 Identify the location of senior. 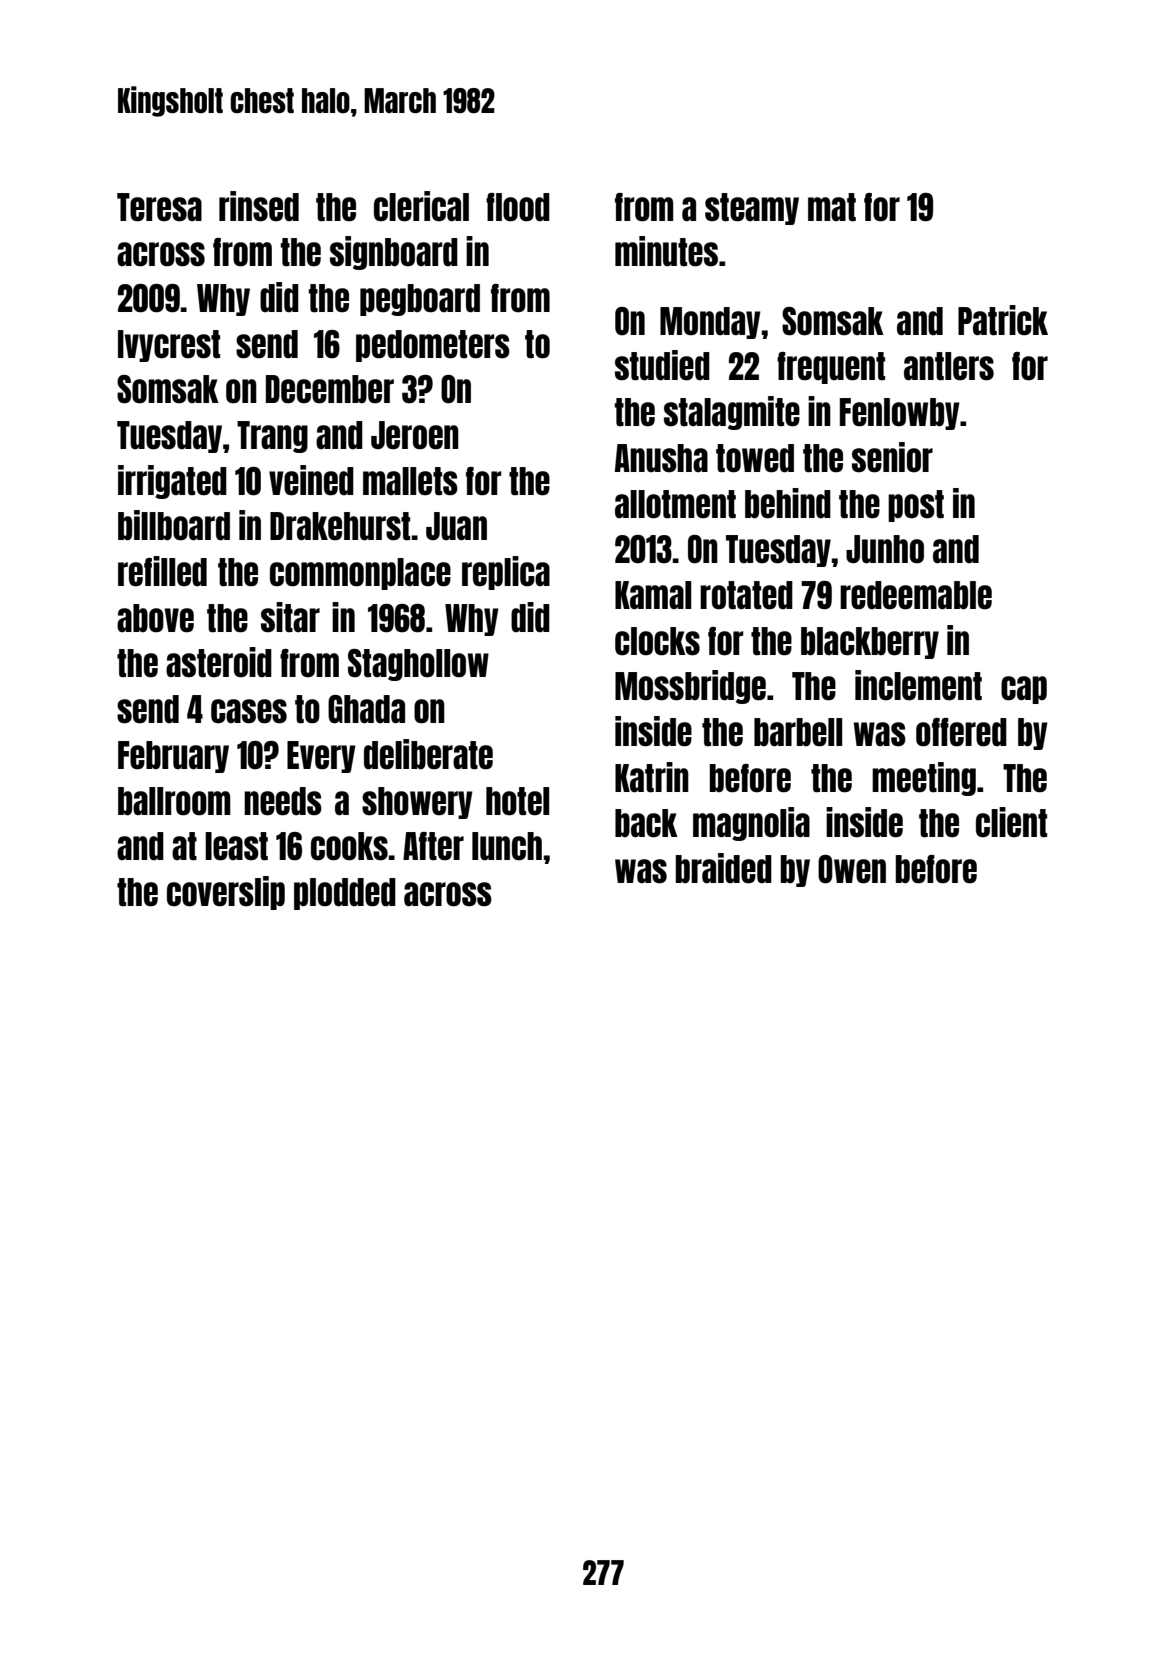
(892, 457).
